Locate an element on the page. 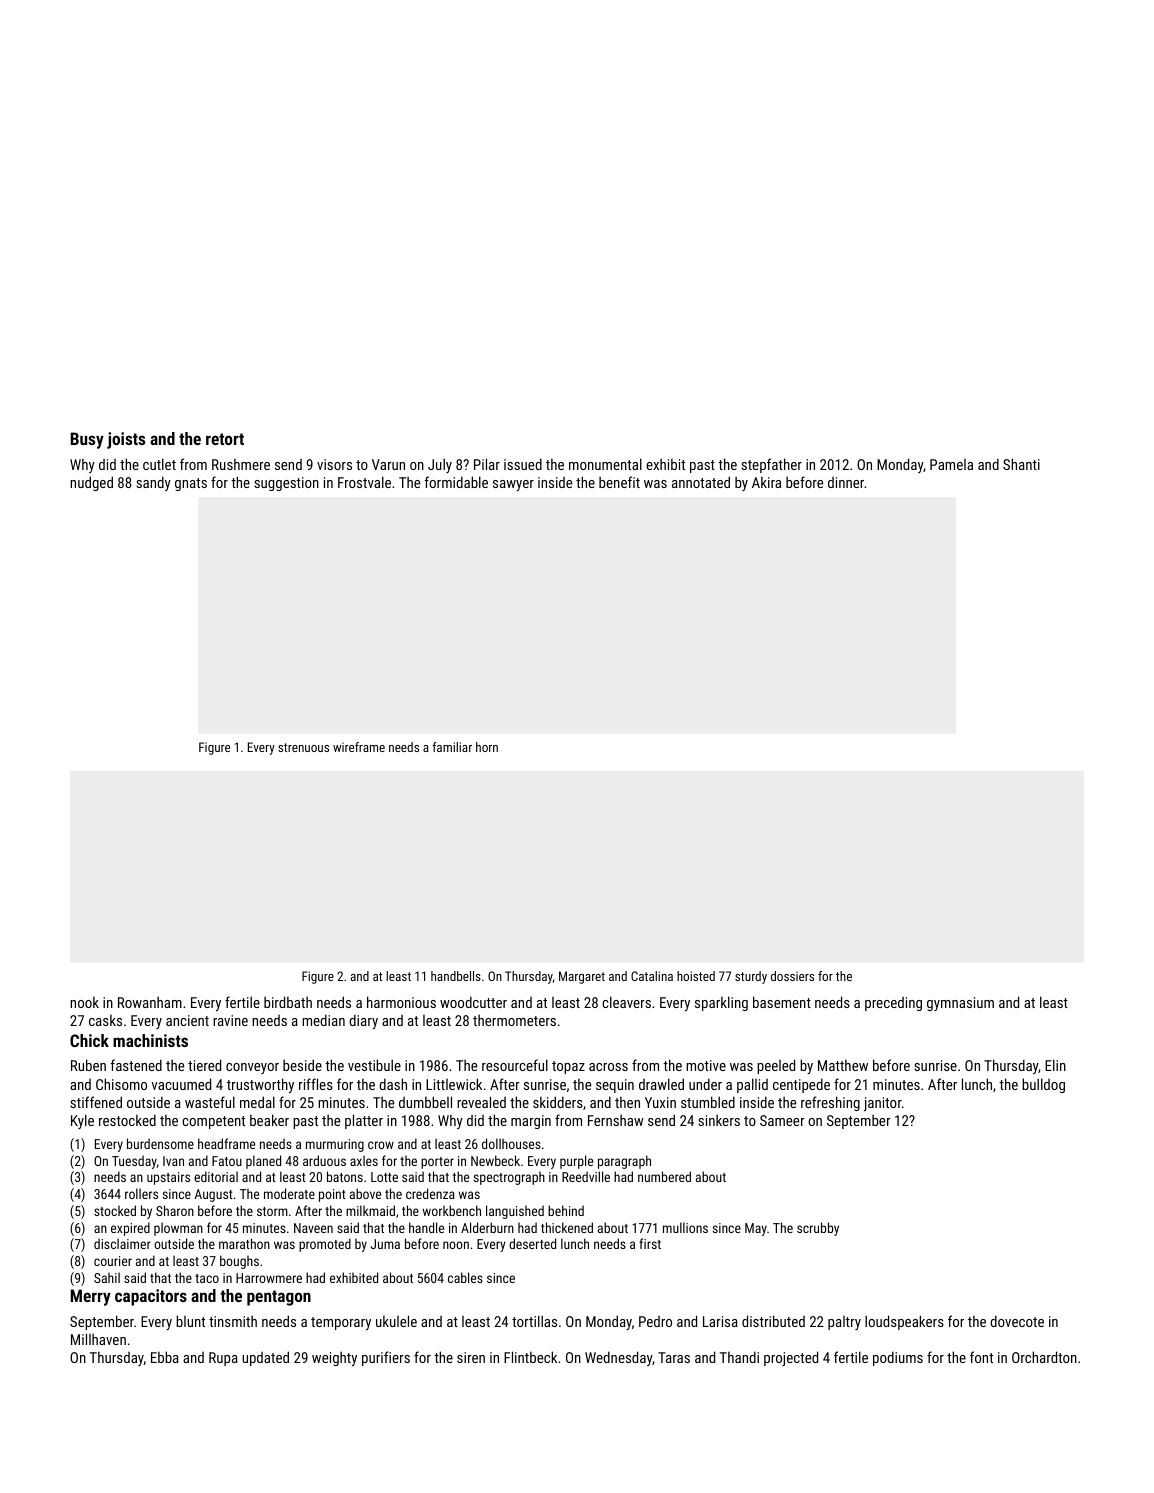  Shanti is located at coordinates (1021, 464).
